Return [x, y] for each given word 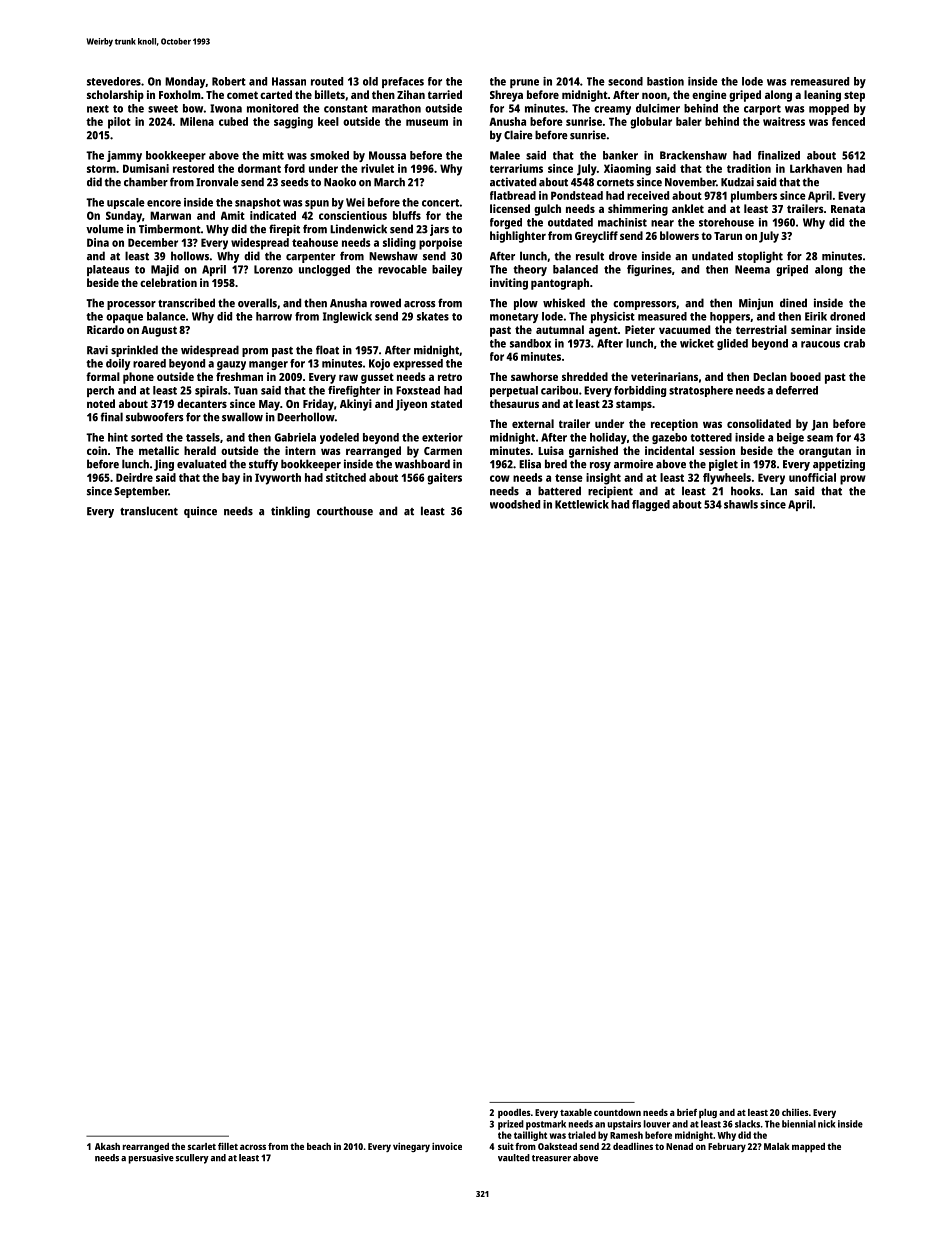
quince [200, 512]
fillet [228, 1146]
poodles [514, 1114]
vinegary [411, 1147]
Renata [848, 209]
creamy [612, 110]
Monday [185, 82]
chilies [795, 1112]
